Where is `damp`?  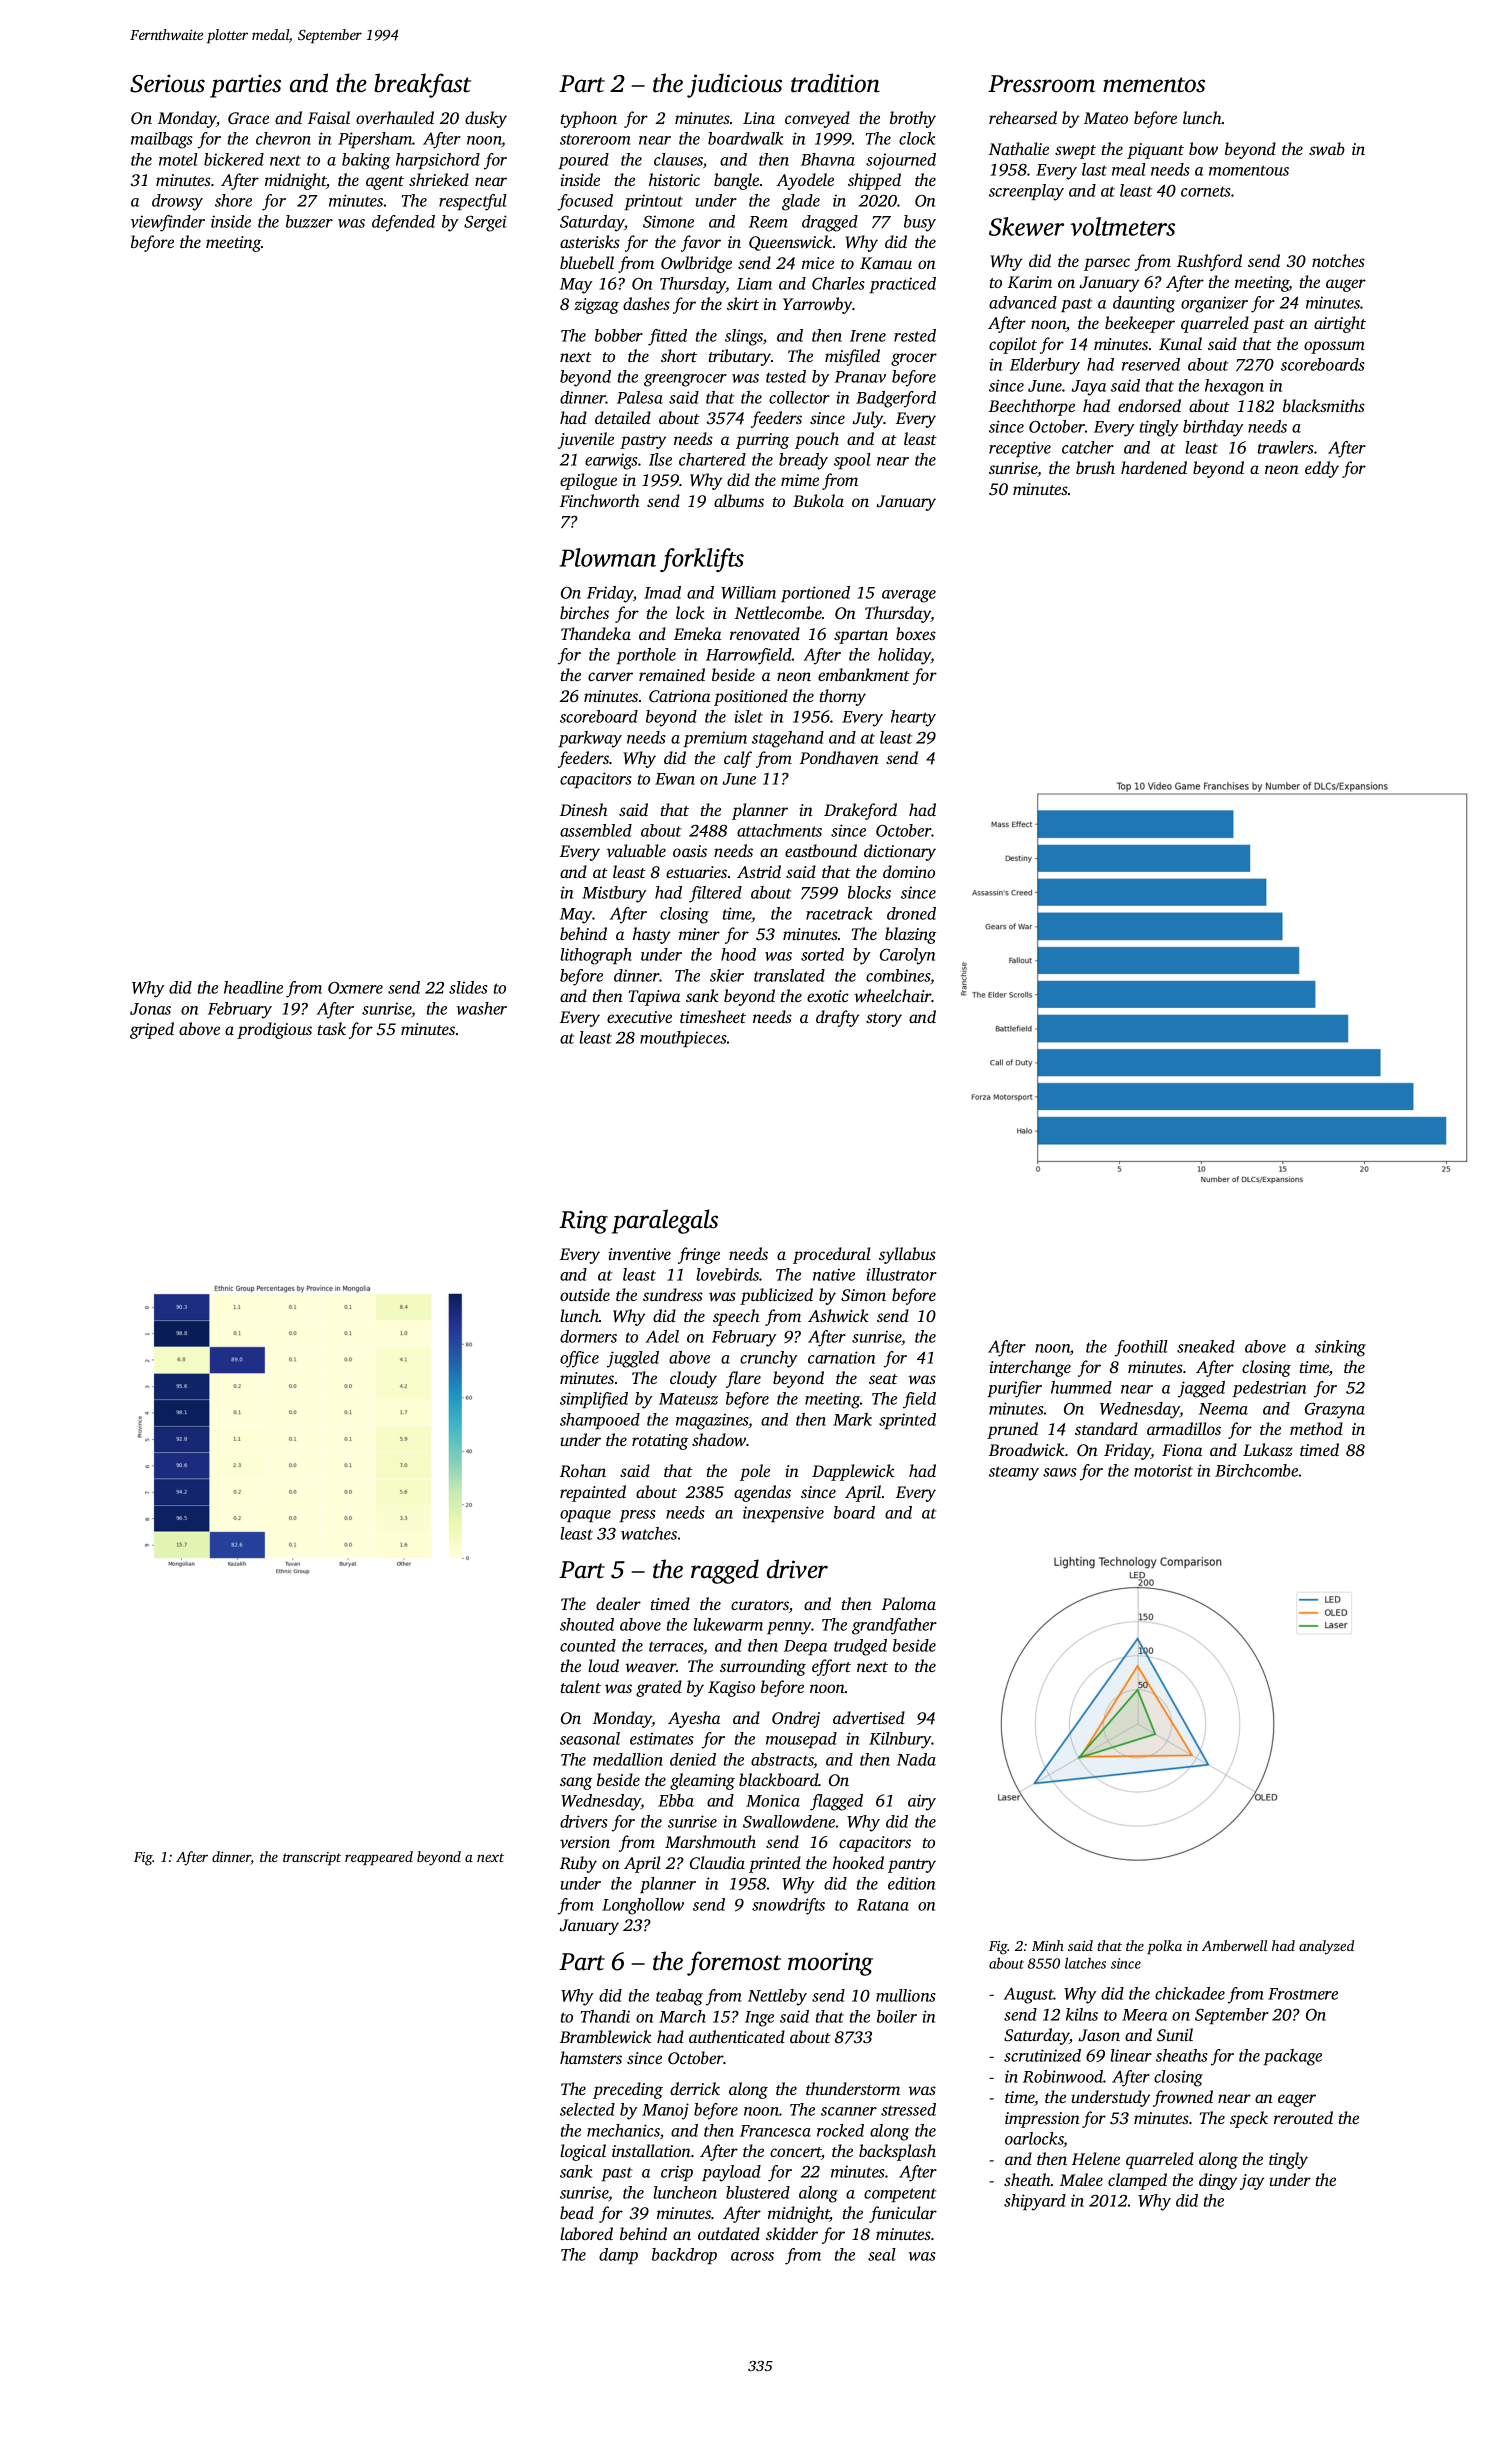 damp is located at coordinates (618, 2256).
